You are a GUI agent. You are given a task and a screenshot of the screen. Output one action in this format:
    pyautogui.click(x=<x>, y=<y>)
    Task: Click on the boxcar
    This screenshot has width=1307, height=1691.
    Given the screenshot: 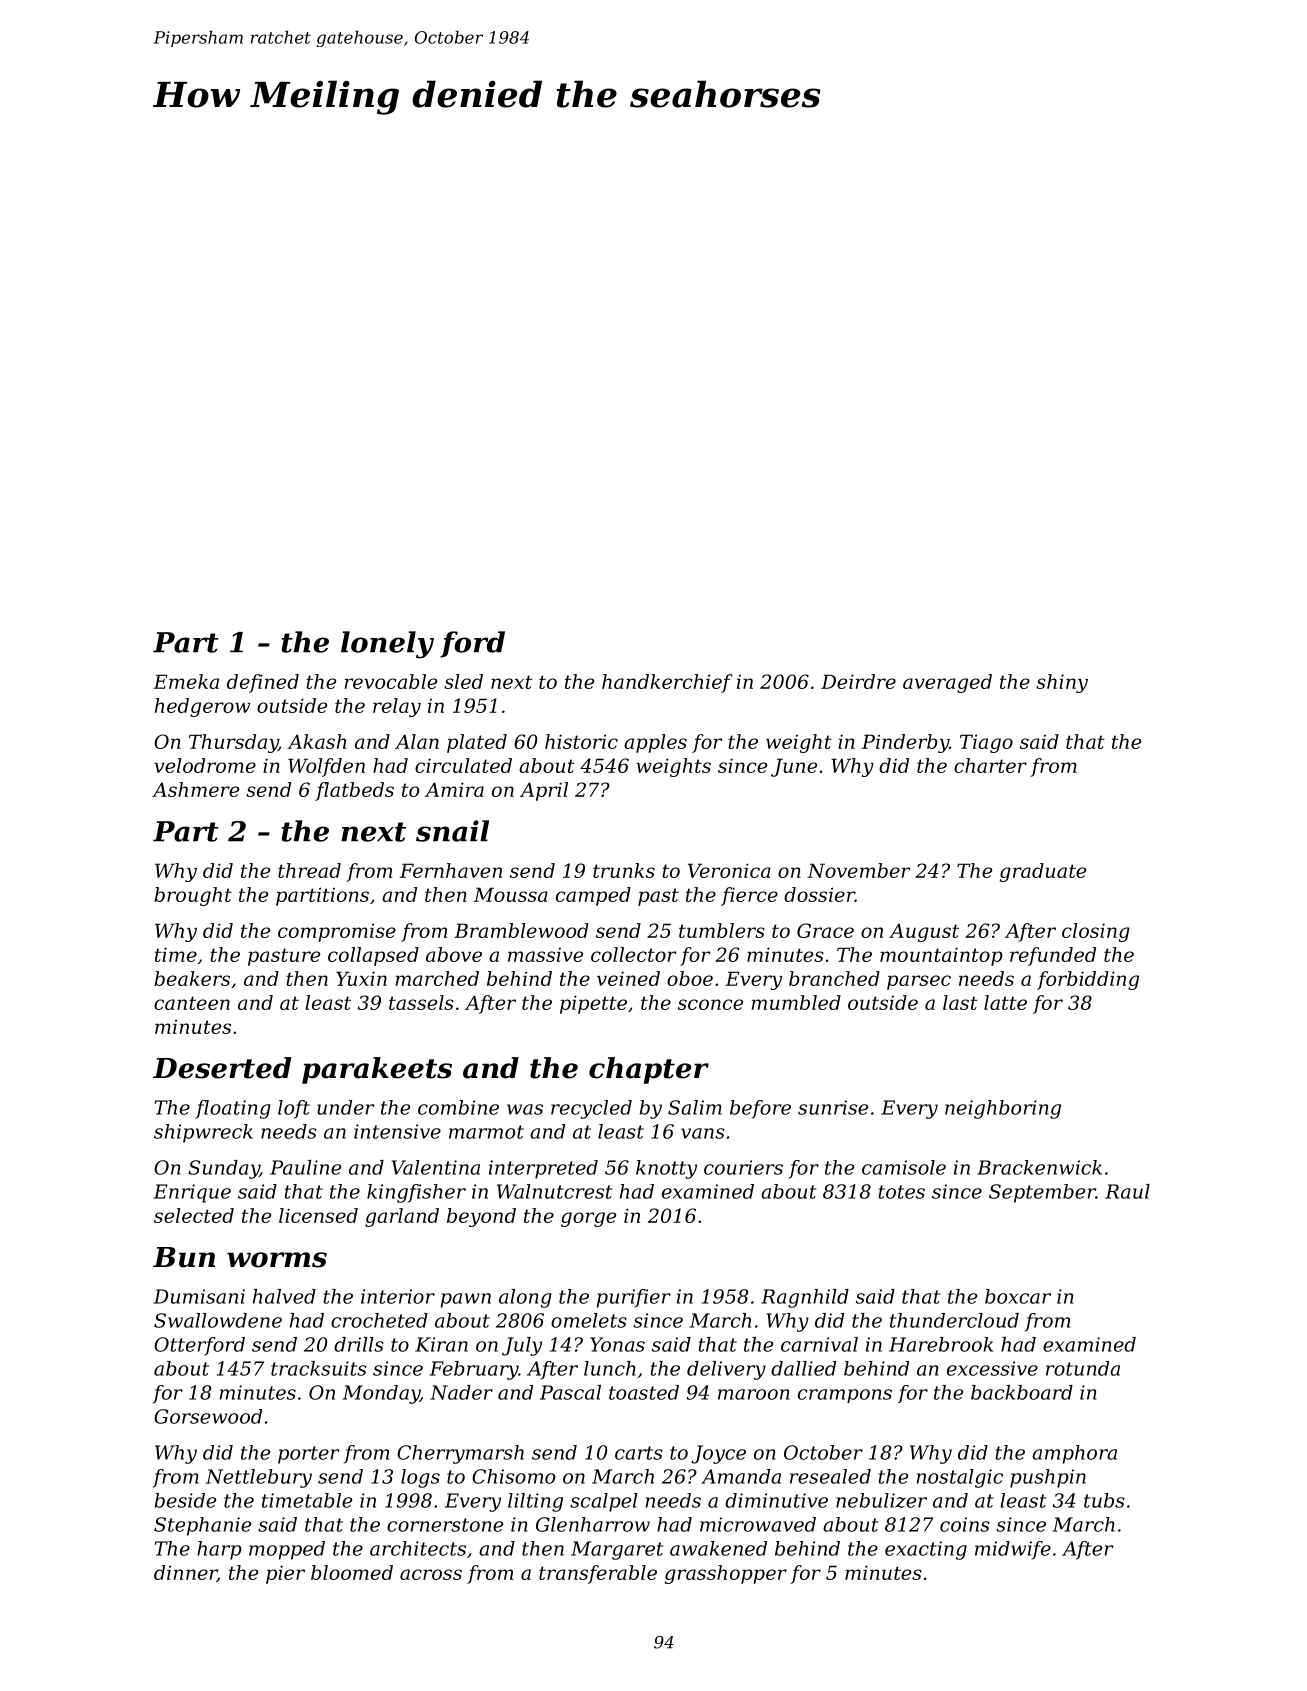 What is the action you would take?
    pyautogui.click(x=1018, y=1296)
